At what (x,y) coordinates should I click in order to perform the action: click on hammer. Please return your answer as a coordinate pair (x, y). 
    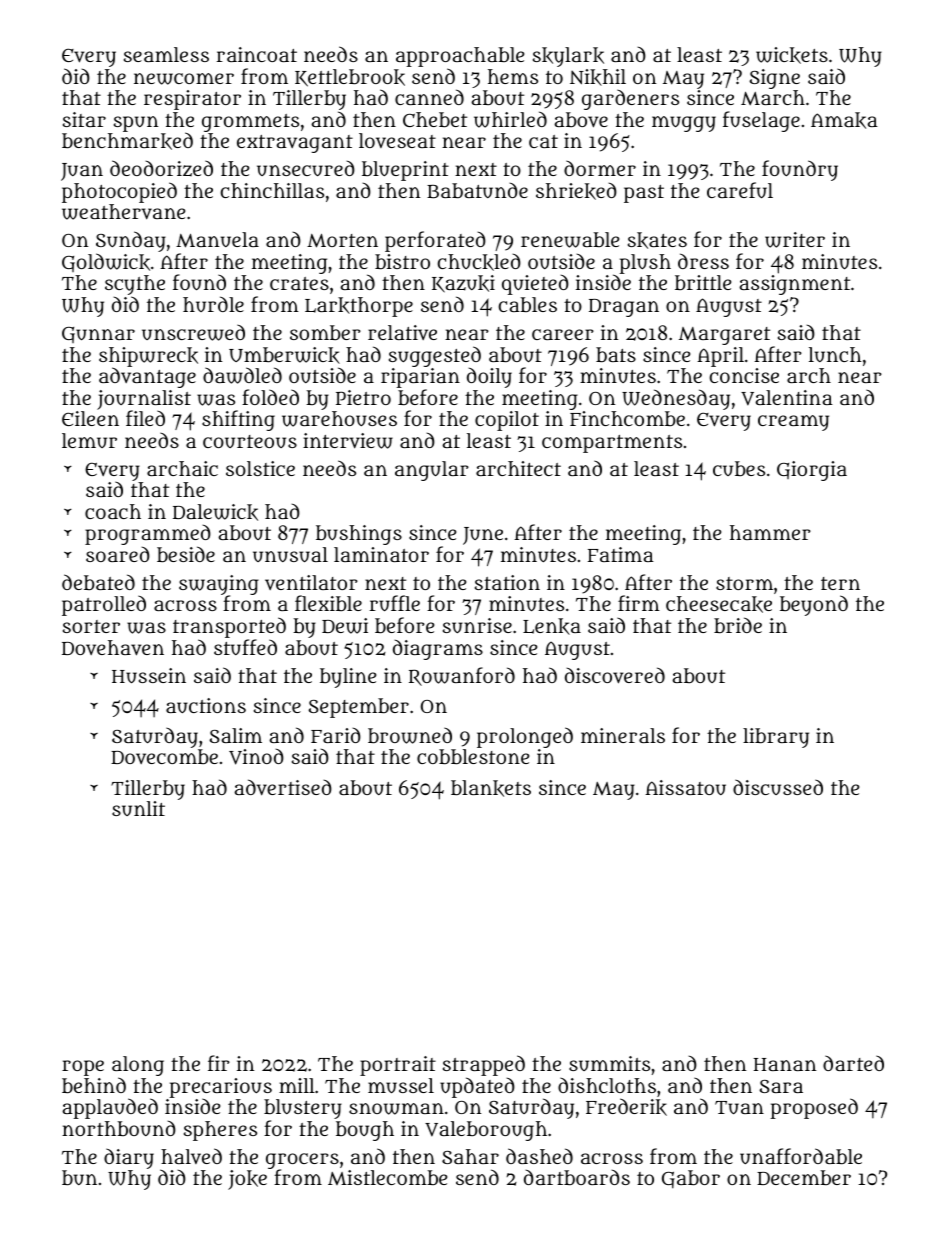
    Looking at the image, I should click on (770, 532).
